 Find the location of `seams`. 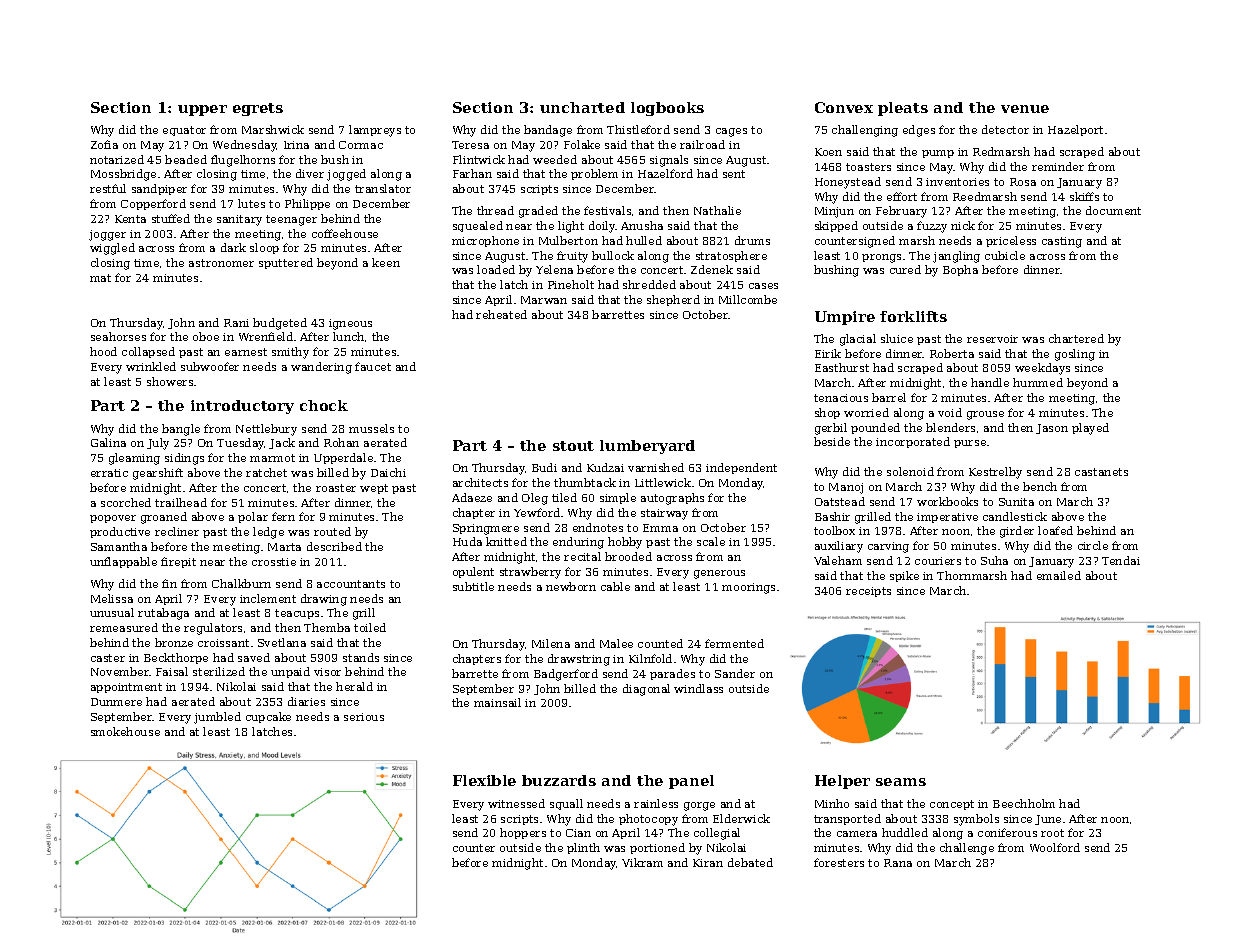

seams is located at coordinates (901, 782).
